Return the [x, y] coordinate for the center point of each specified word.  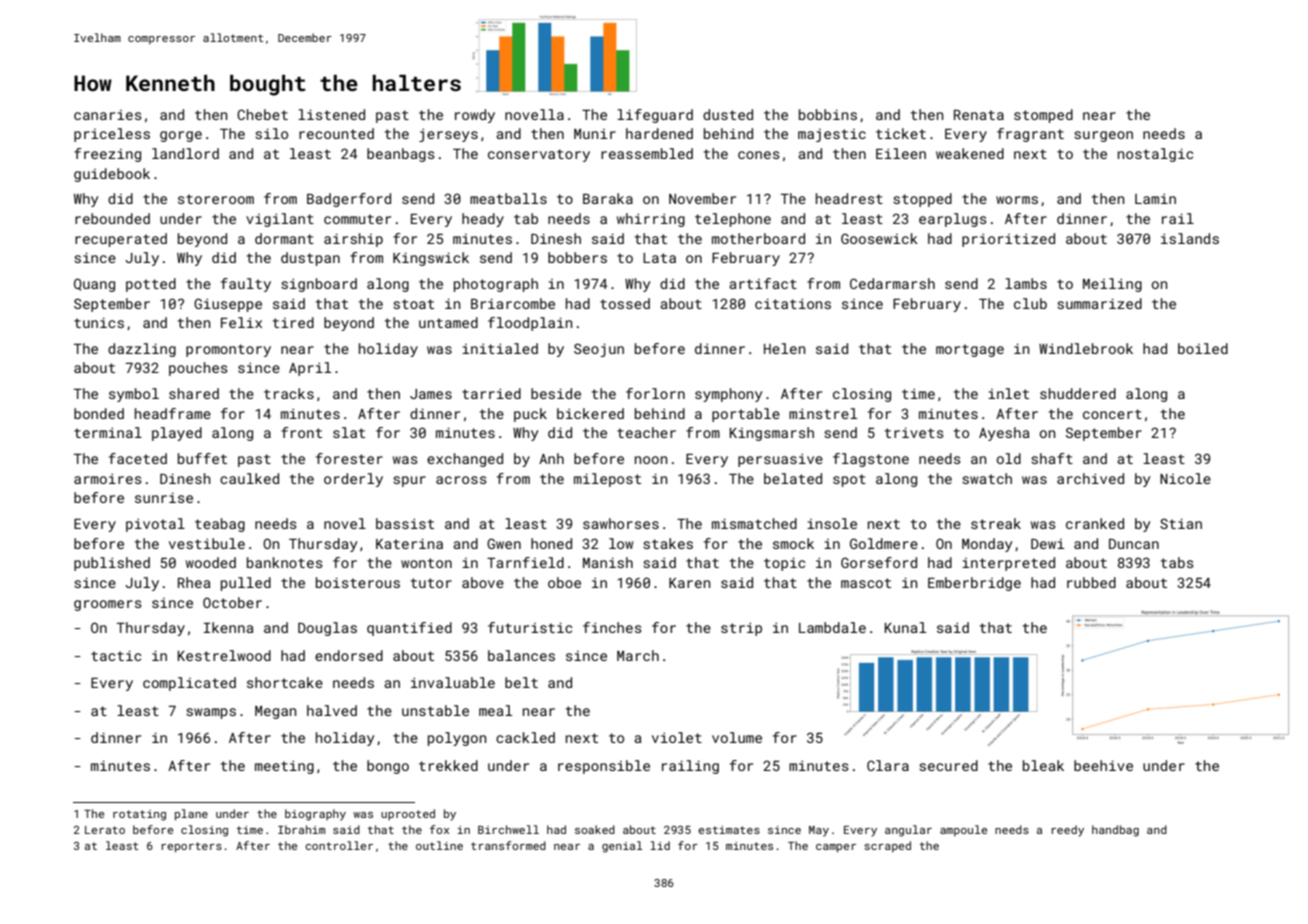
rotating [139, 815]
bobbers [577, 257]
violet [677, 737]
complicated [189, 684]
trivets [914, 432]
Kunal [905, 627]
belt [521, 682]
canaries [108, 115]
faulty [246, 285]
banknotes [285, 562]
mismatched [754, 523]
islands [1190, 238]
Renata [979, 115]
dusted [728, 114]
